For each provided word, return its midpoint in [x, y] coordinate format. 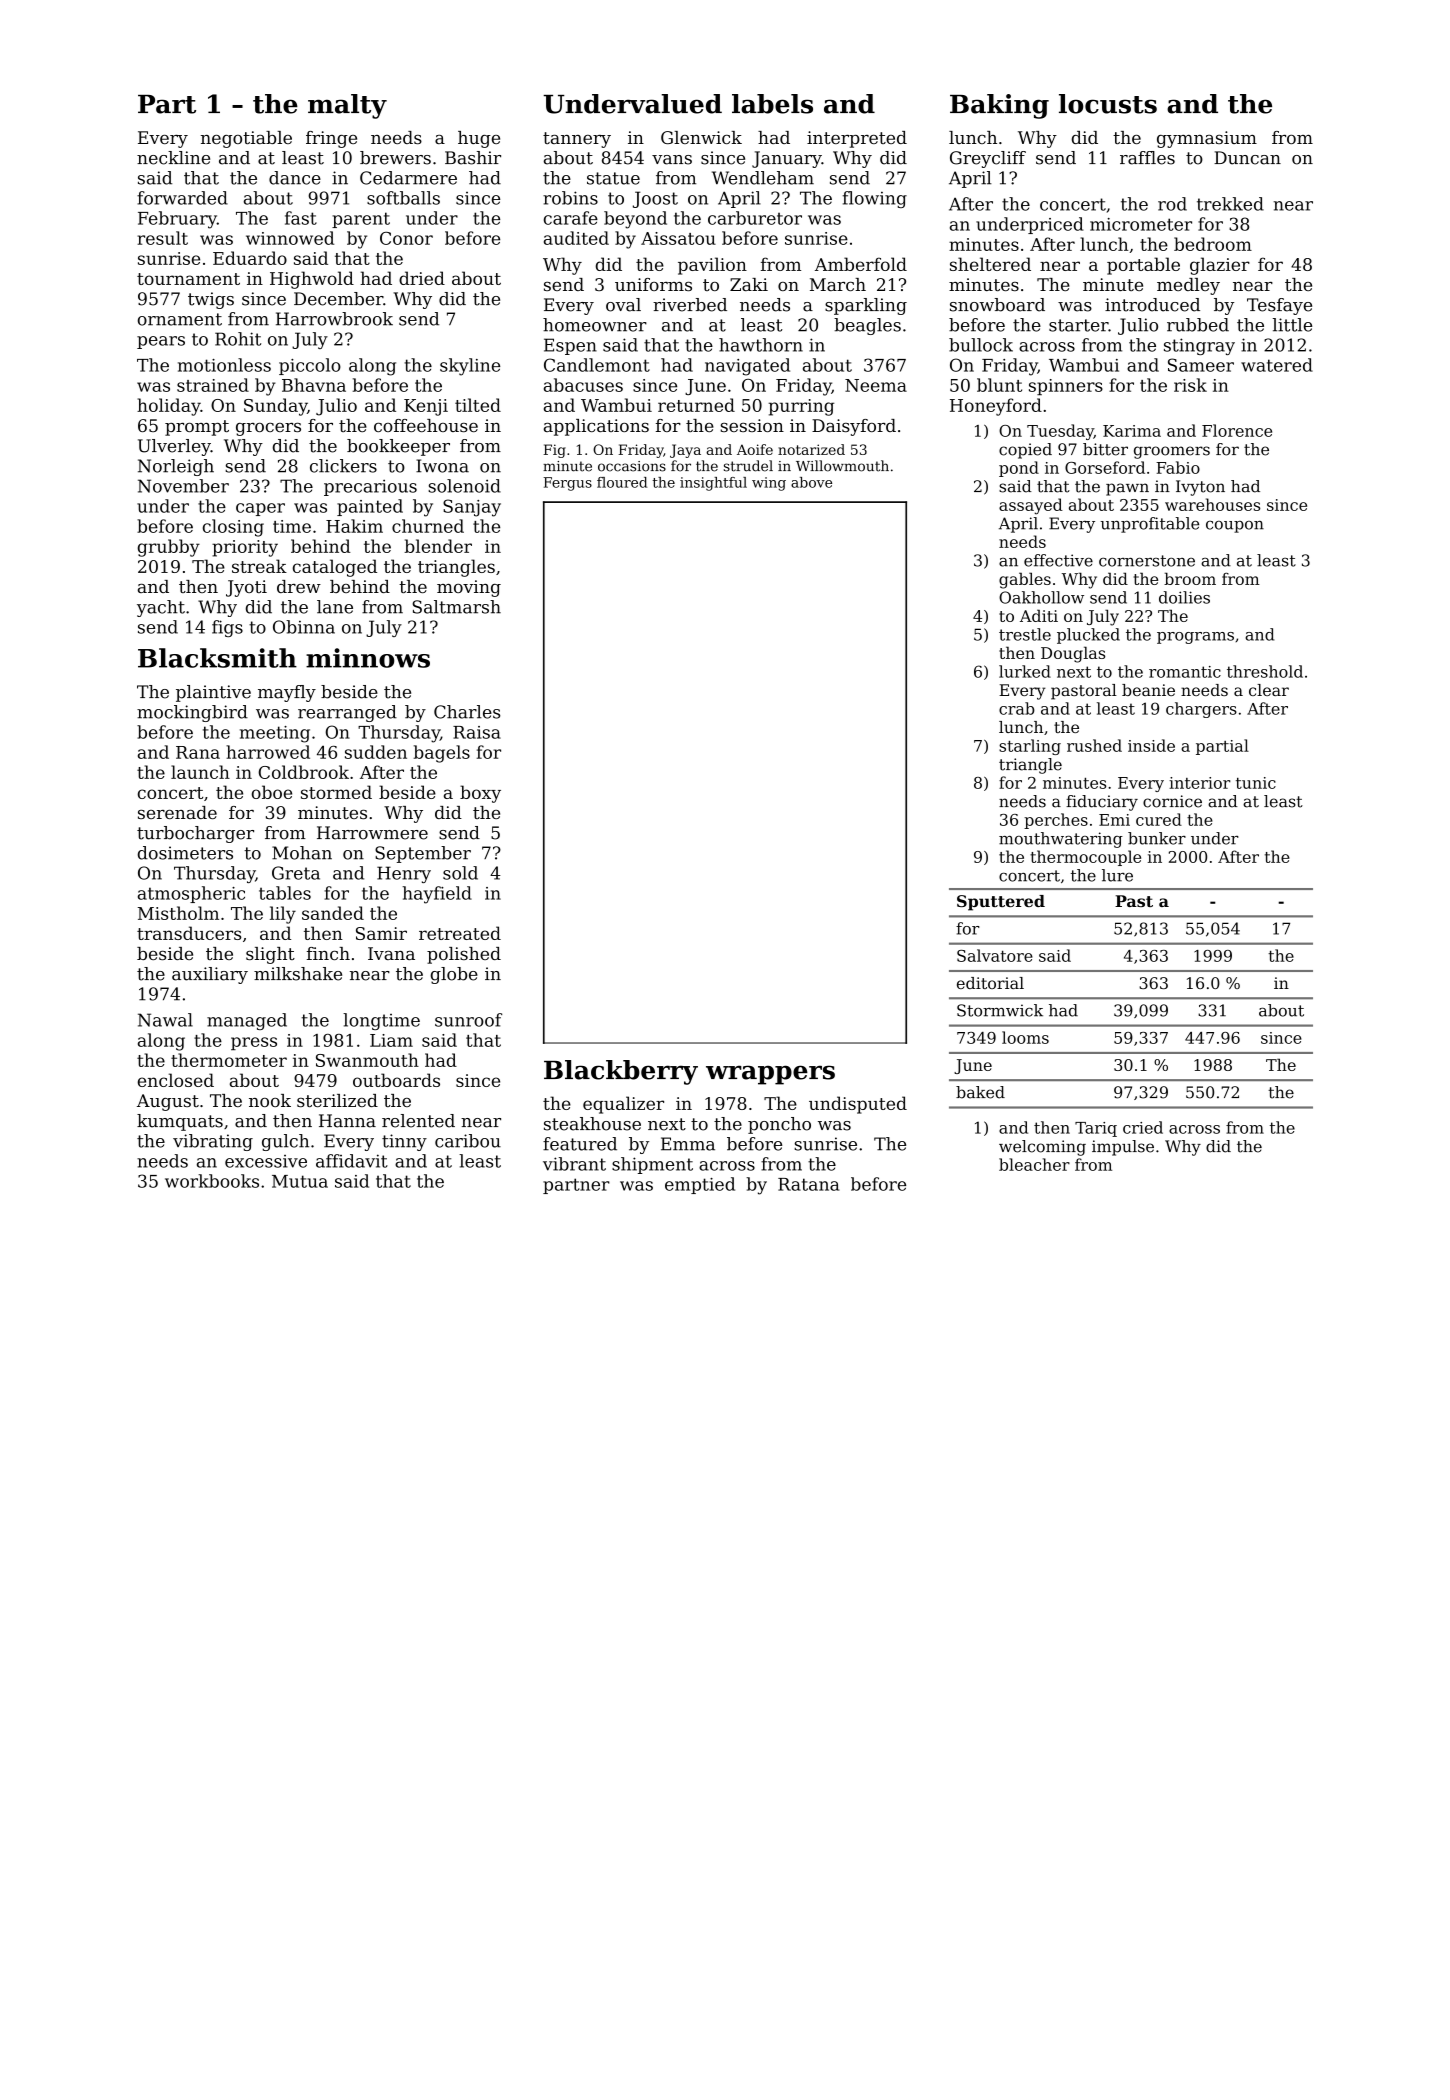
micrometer [1141, 224]
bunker [1157, 838]
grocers [268, 429]
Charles [467, 712]
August [168, 1102]
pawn [1127, 489]
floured [622, 482]
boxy [480, 794]
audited [576, 238]
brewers [395, 158]
